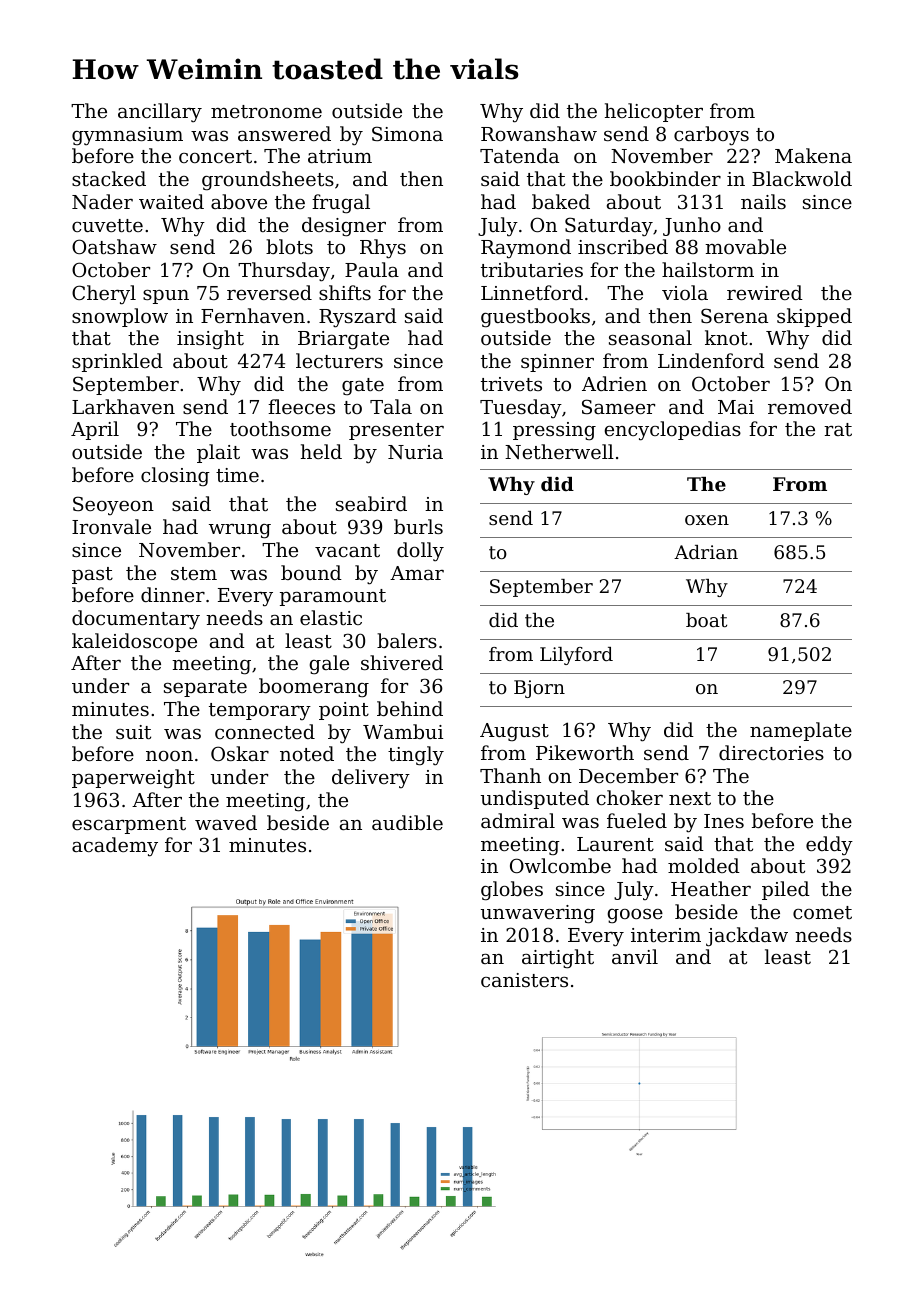 The image size is (924, 1311). What do you see at coordinates (539, 133) in the page?
I see `Rowanshaw` at bounding box center [539, 133].
